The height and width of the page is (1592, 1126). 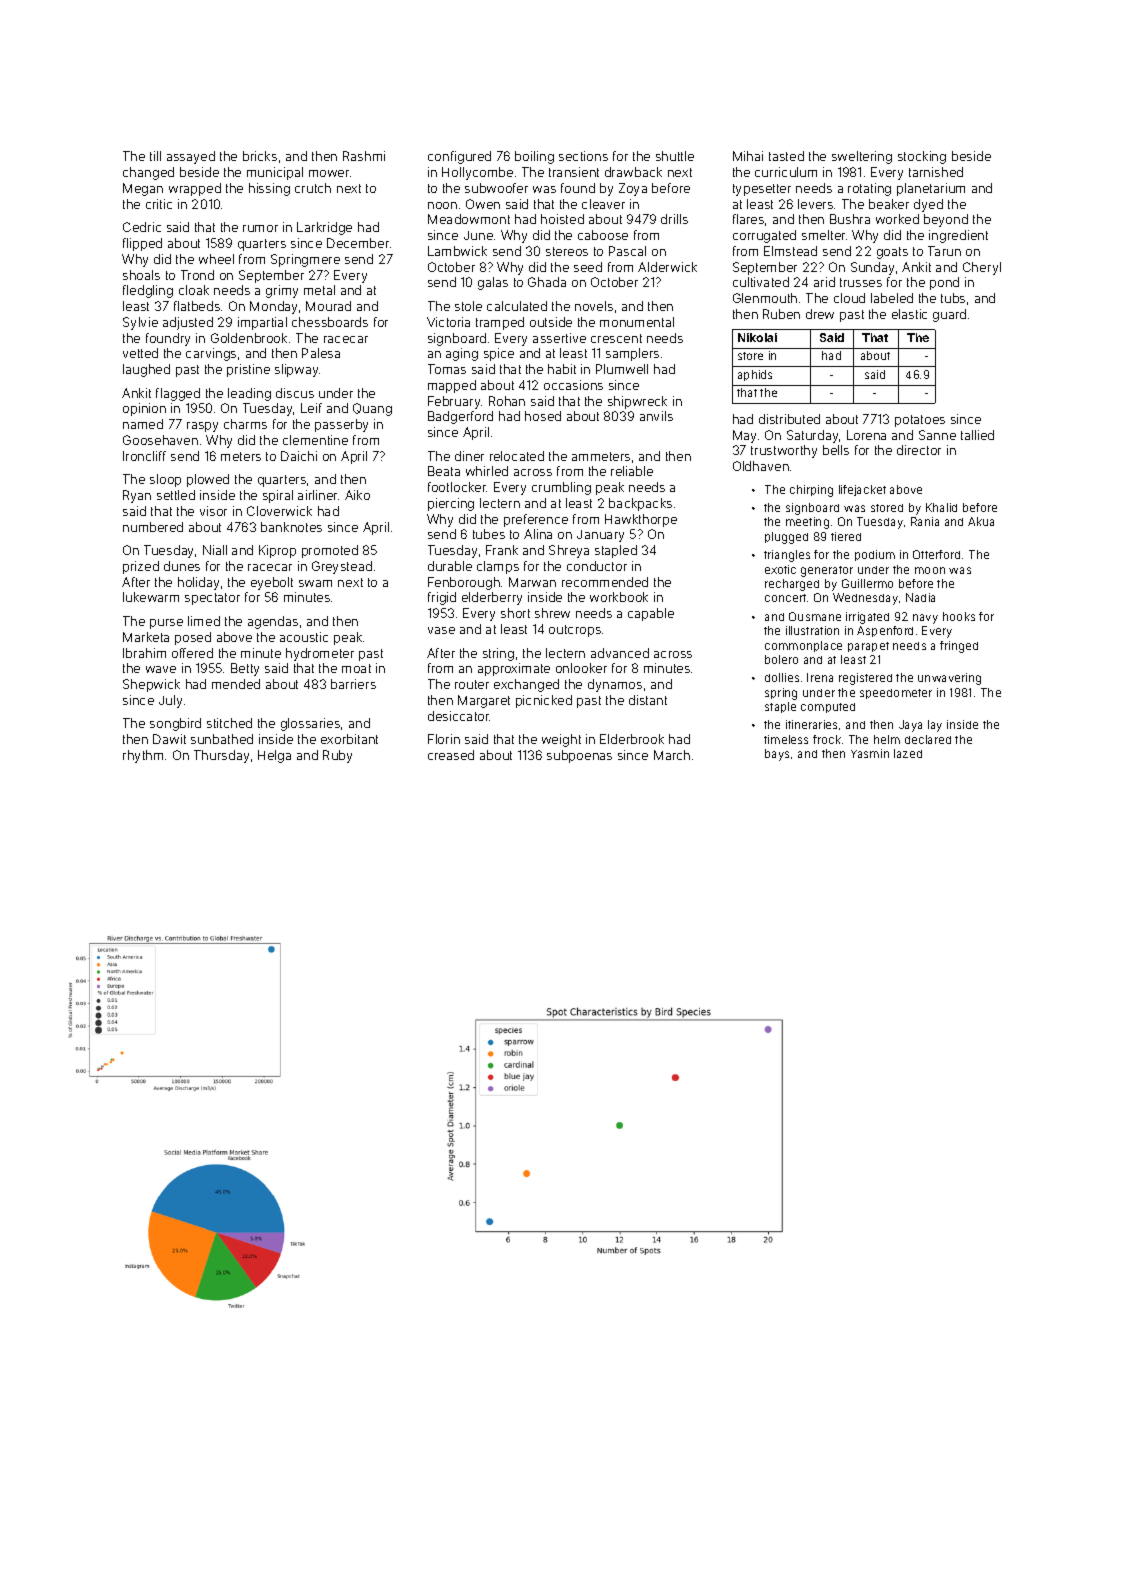 I want to click on Goldenbrook, so click(x=249, y=338).
